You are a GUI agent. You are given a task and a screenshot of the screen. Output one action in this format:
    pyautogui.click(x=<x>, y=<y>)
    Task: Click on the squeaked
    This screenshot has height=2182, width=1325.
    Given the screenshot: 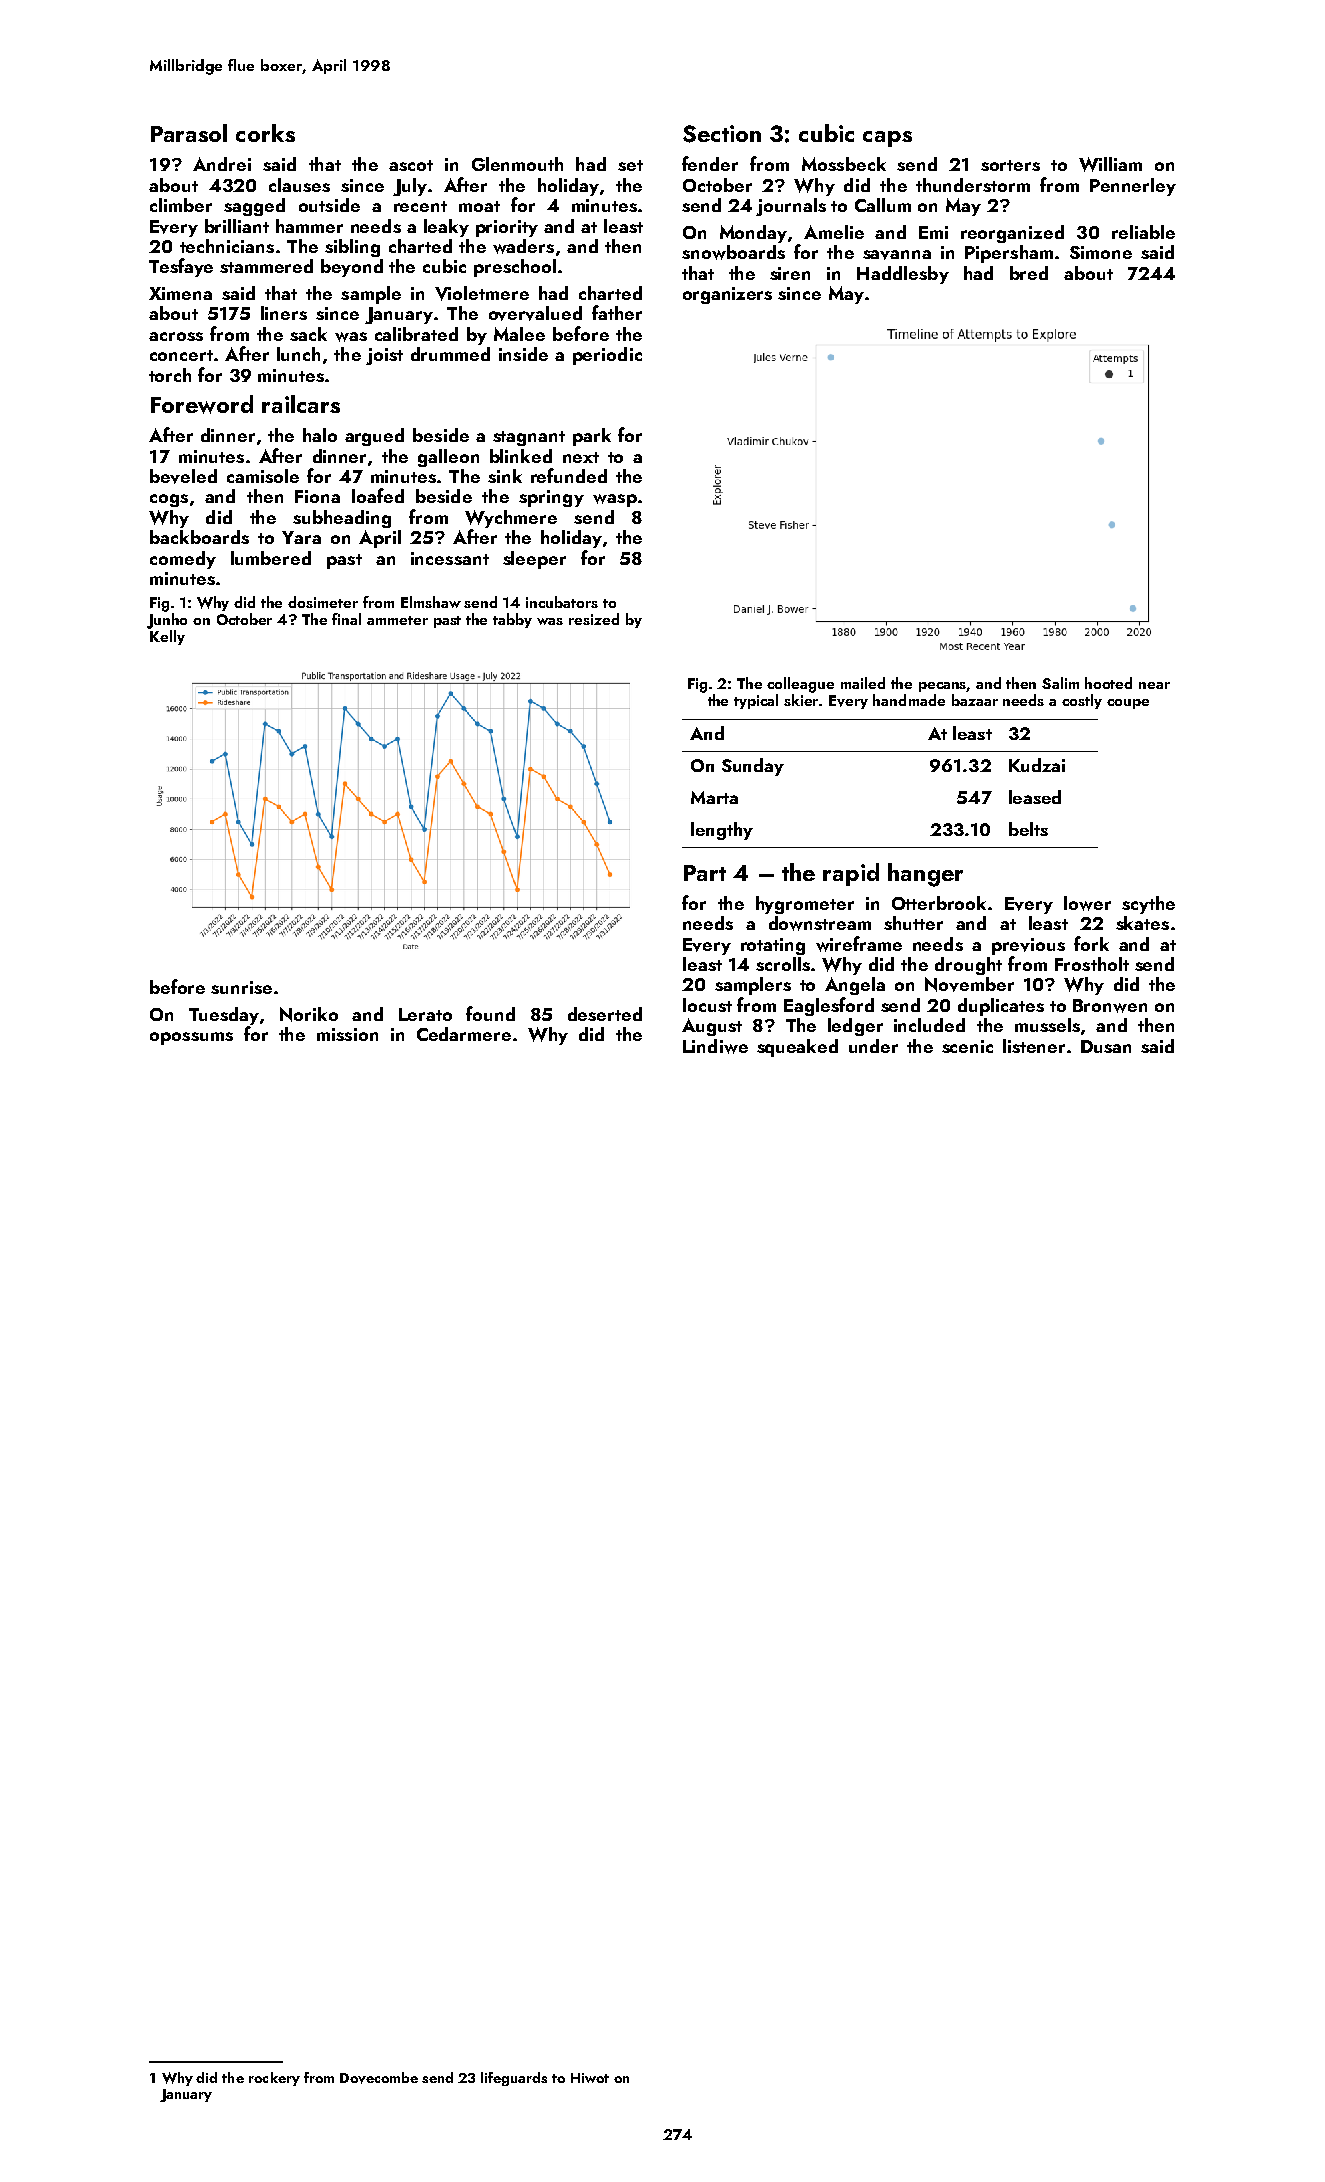 What is the action you would take?
    pyautogui.click(x=797, y=1048)
